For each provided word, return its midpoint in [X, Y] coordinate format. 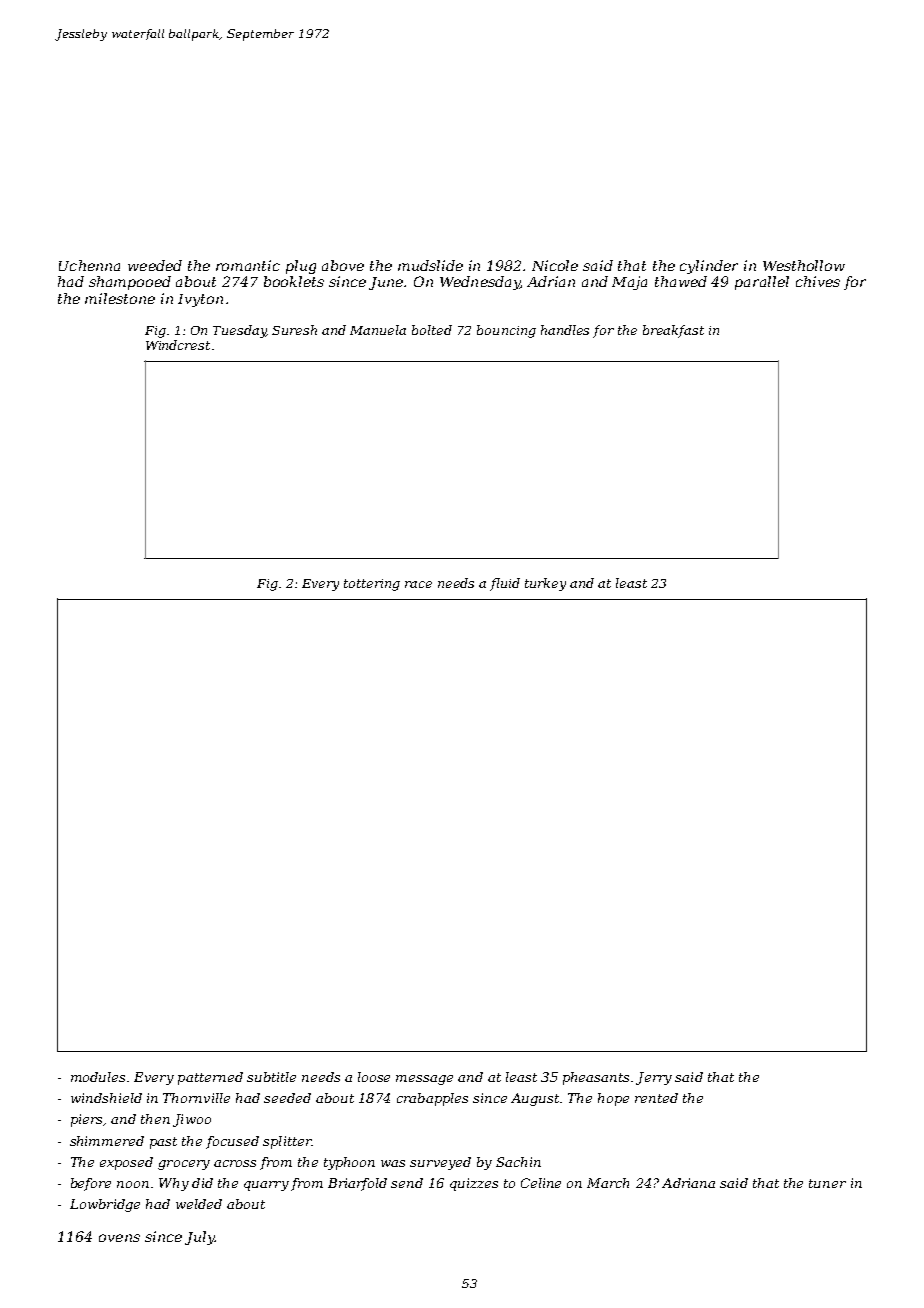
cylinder [709, 267]
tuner [827, 1183]
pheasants [596, 1078]
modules [98, 1077]
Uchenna [89, 265]
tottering [372, 585]
